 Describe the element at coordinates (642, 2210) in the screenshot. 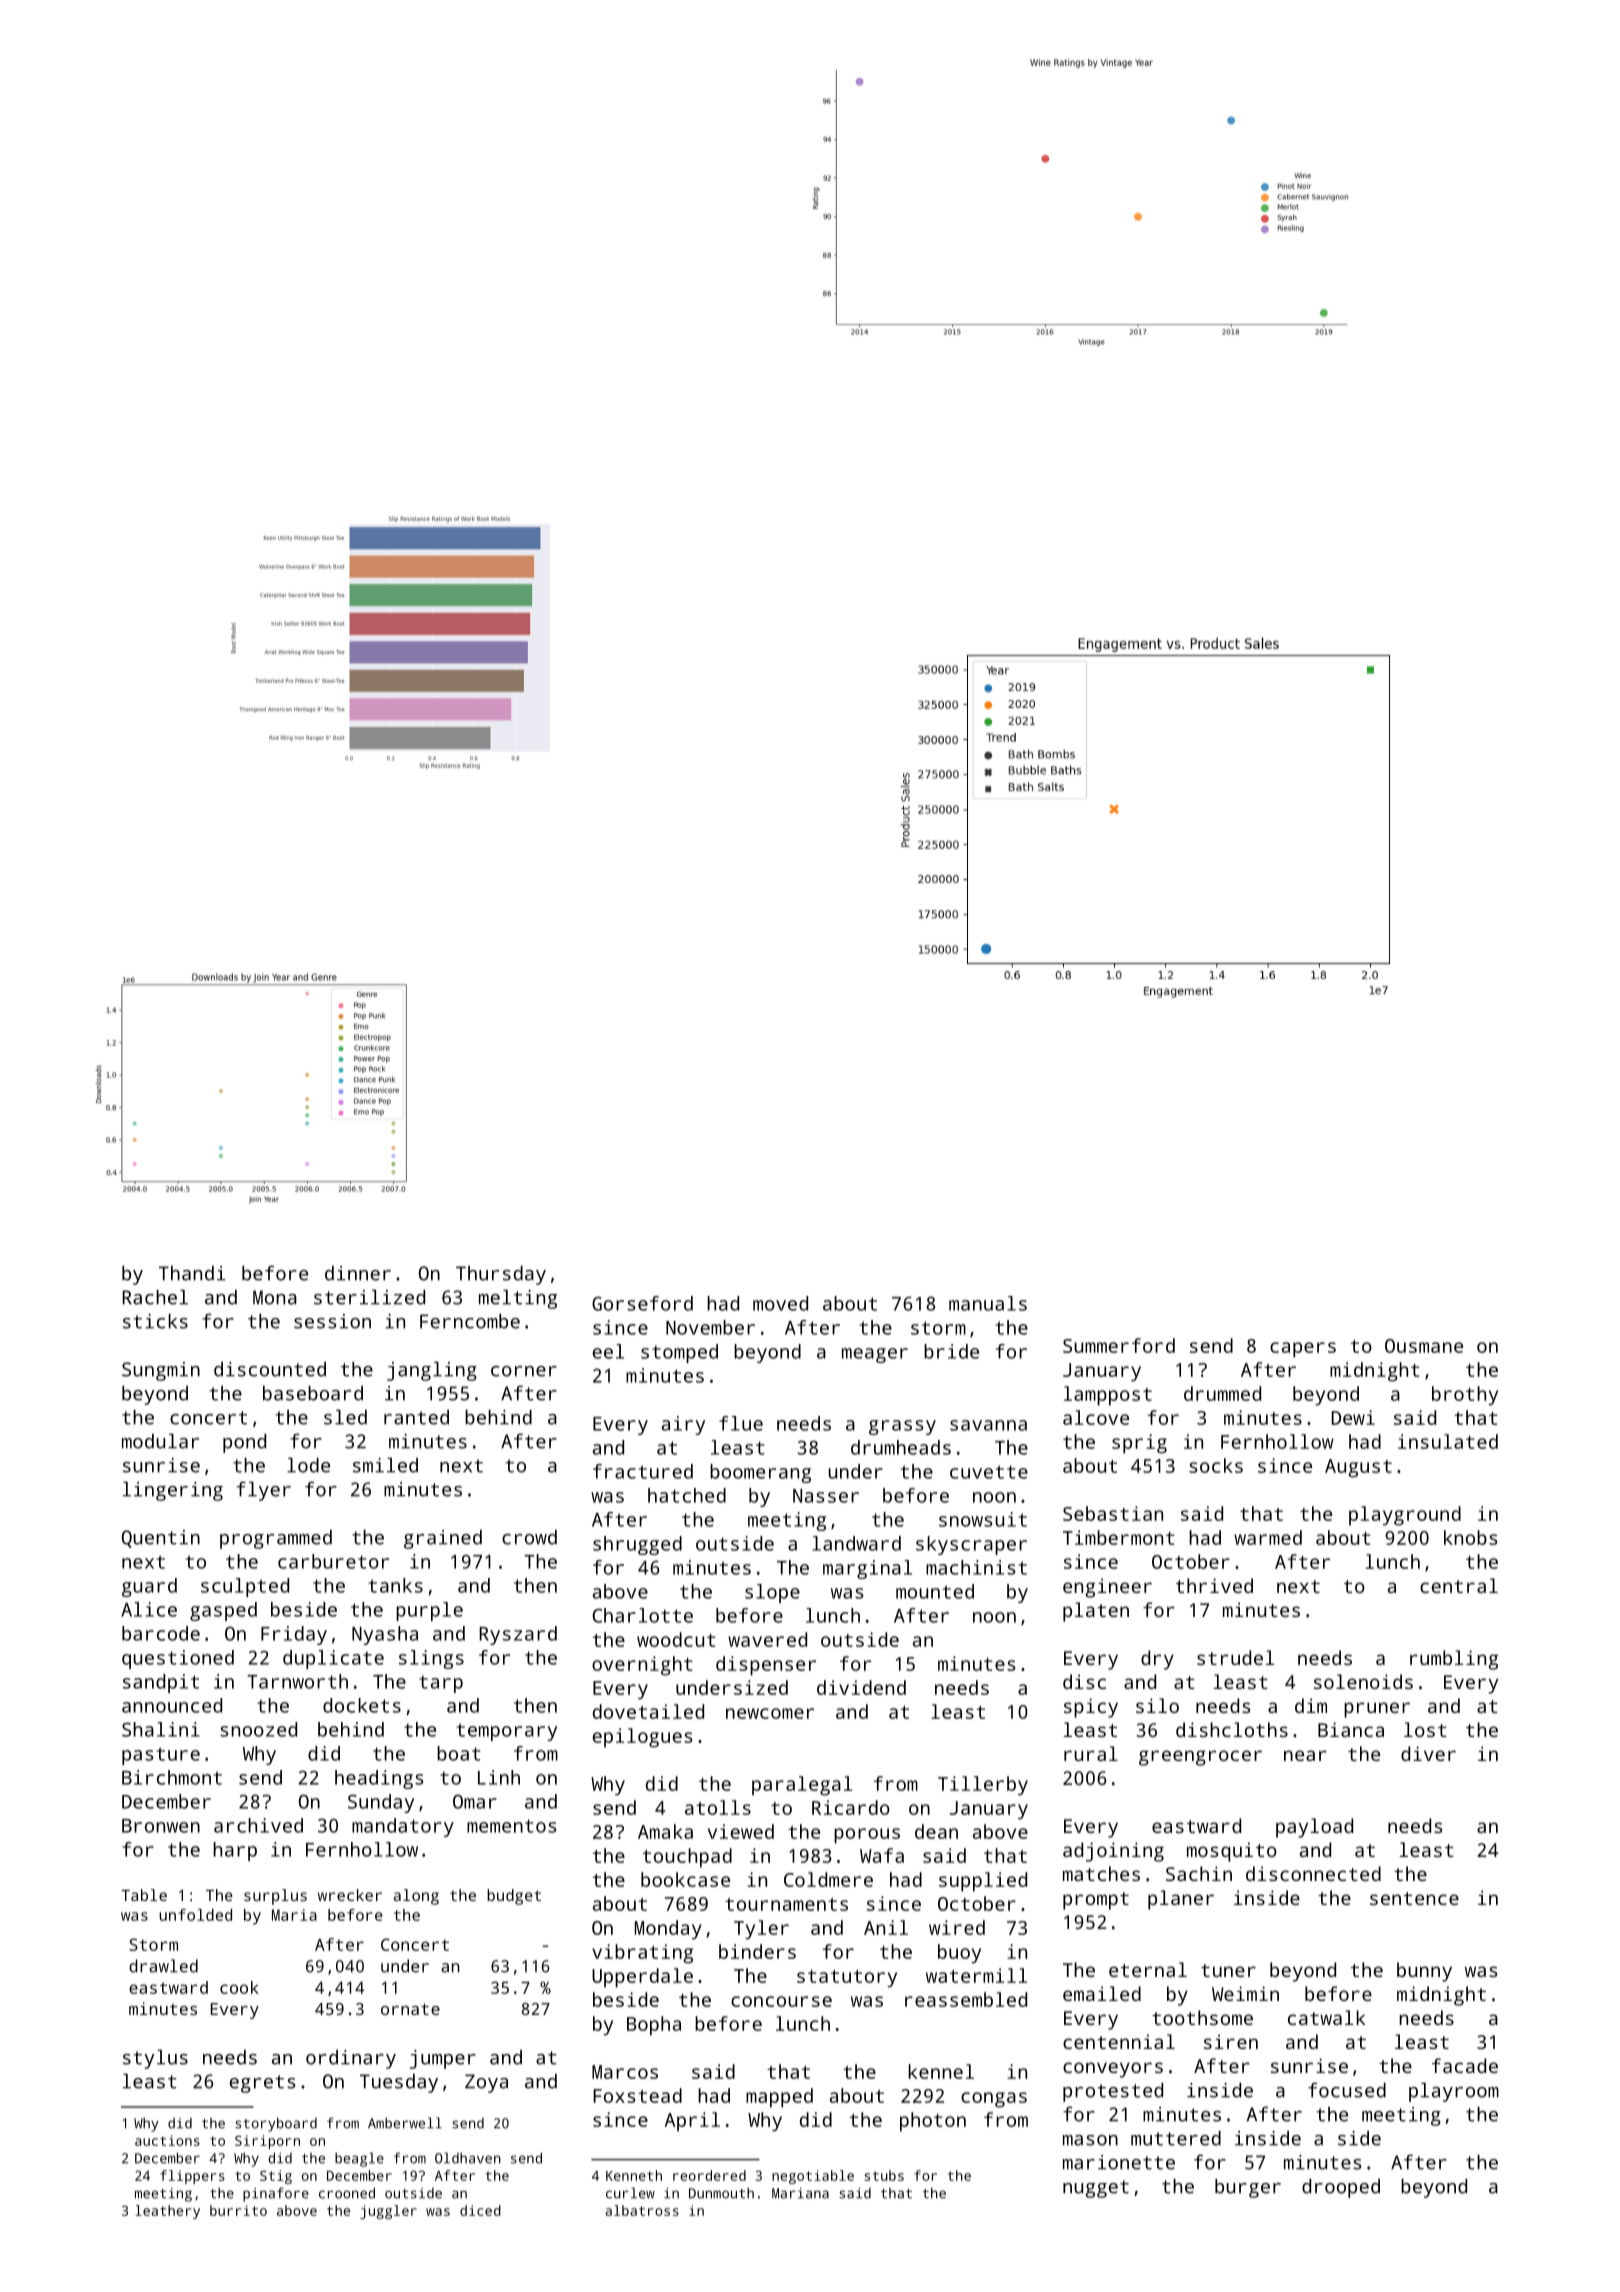

I see `albatross` at that location.
